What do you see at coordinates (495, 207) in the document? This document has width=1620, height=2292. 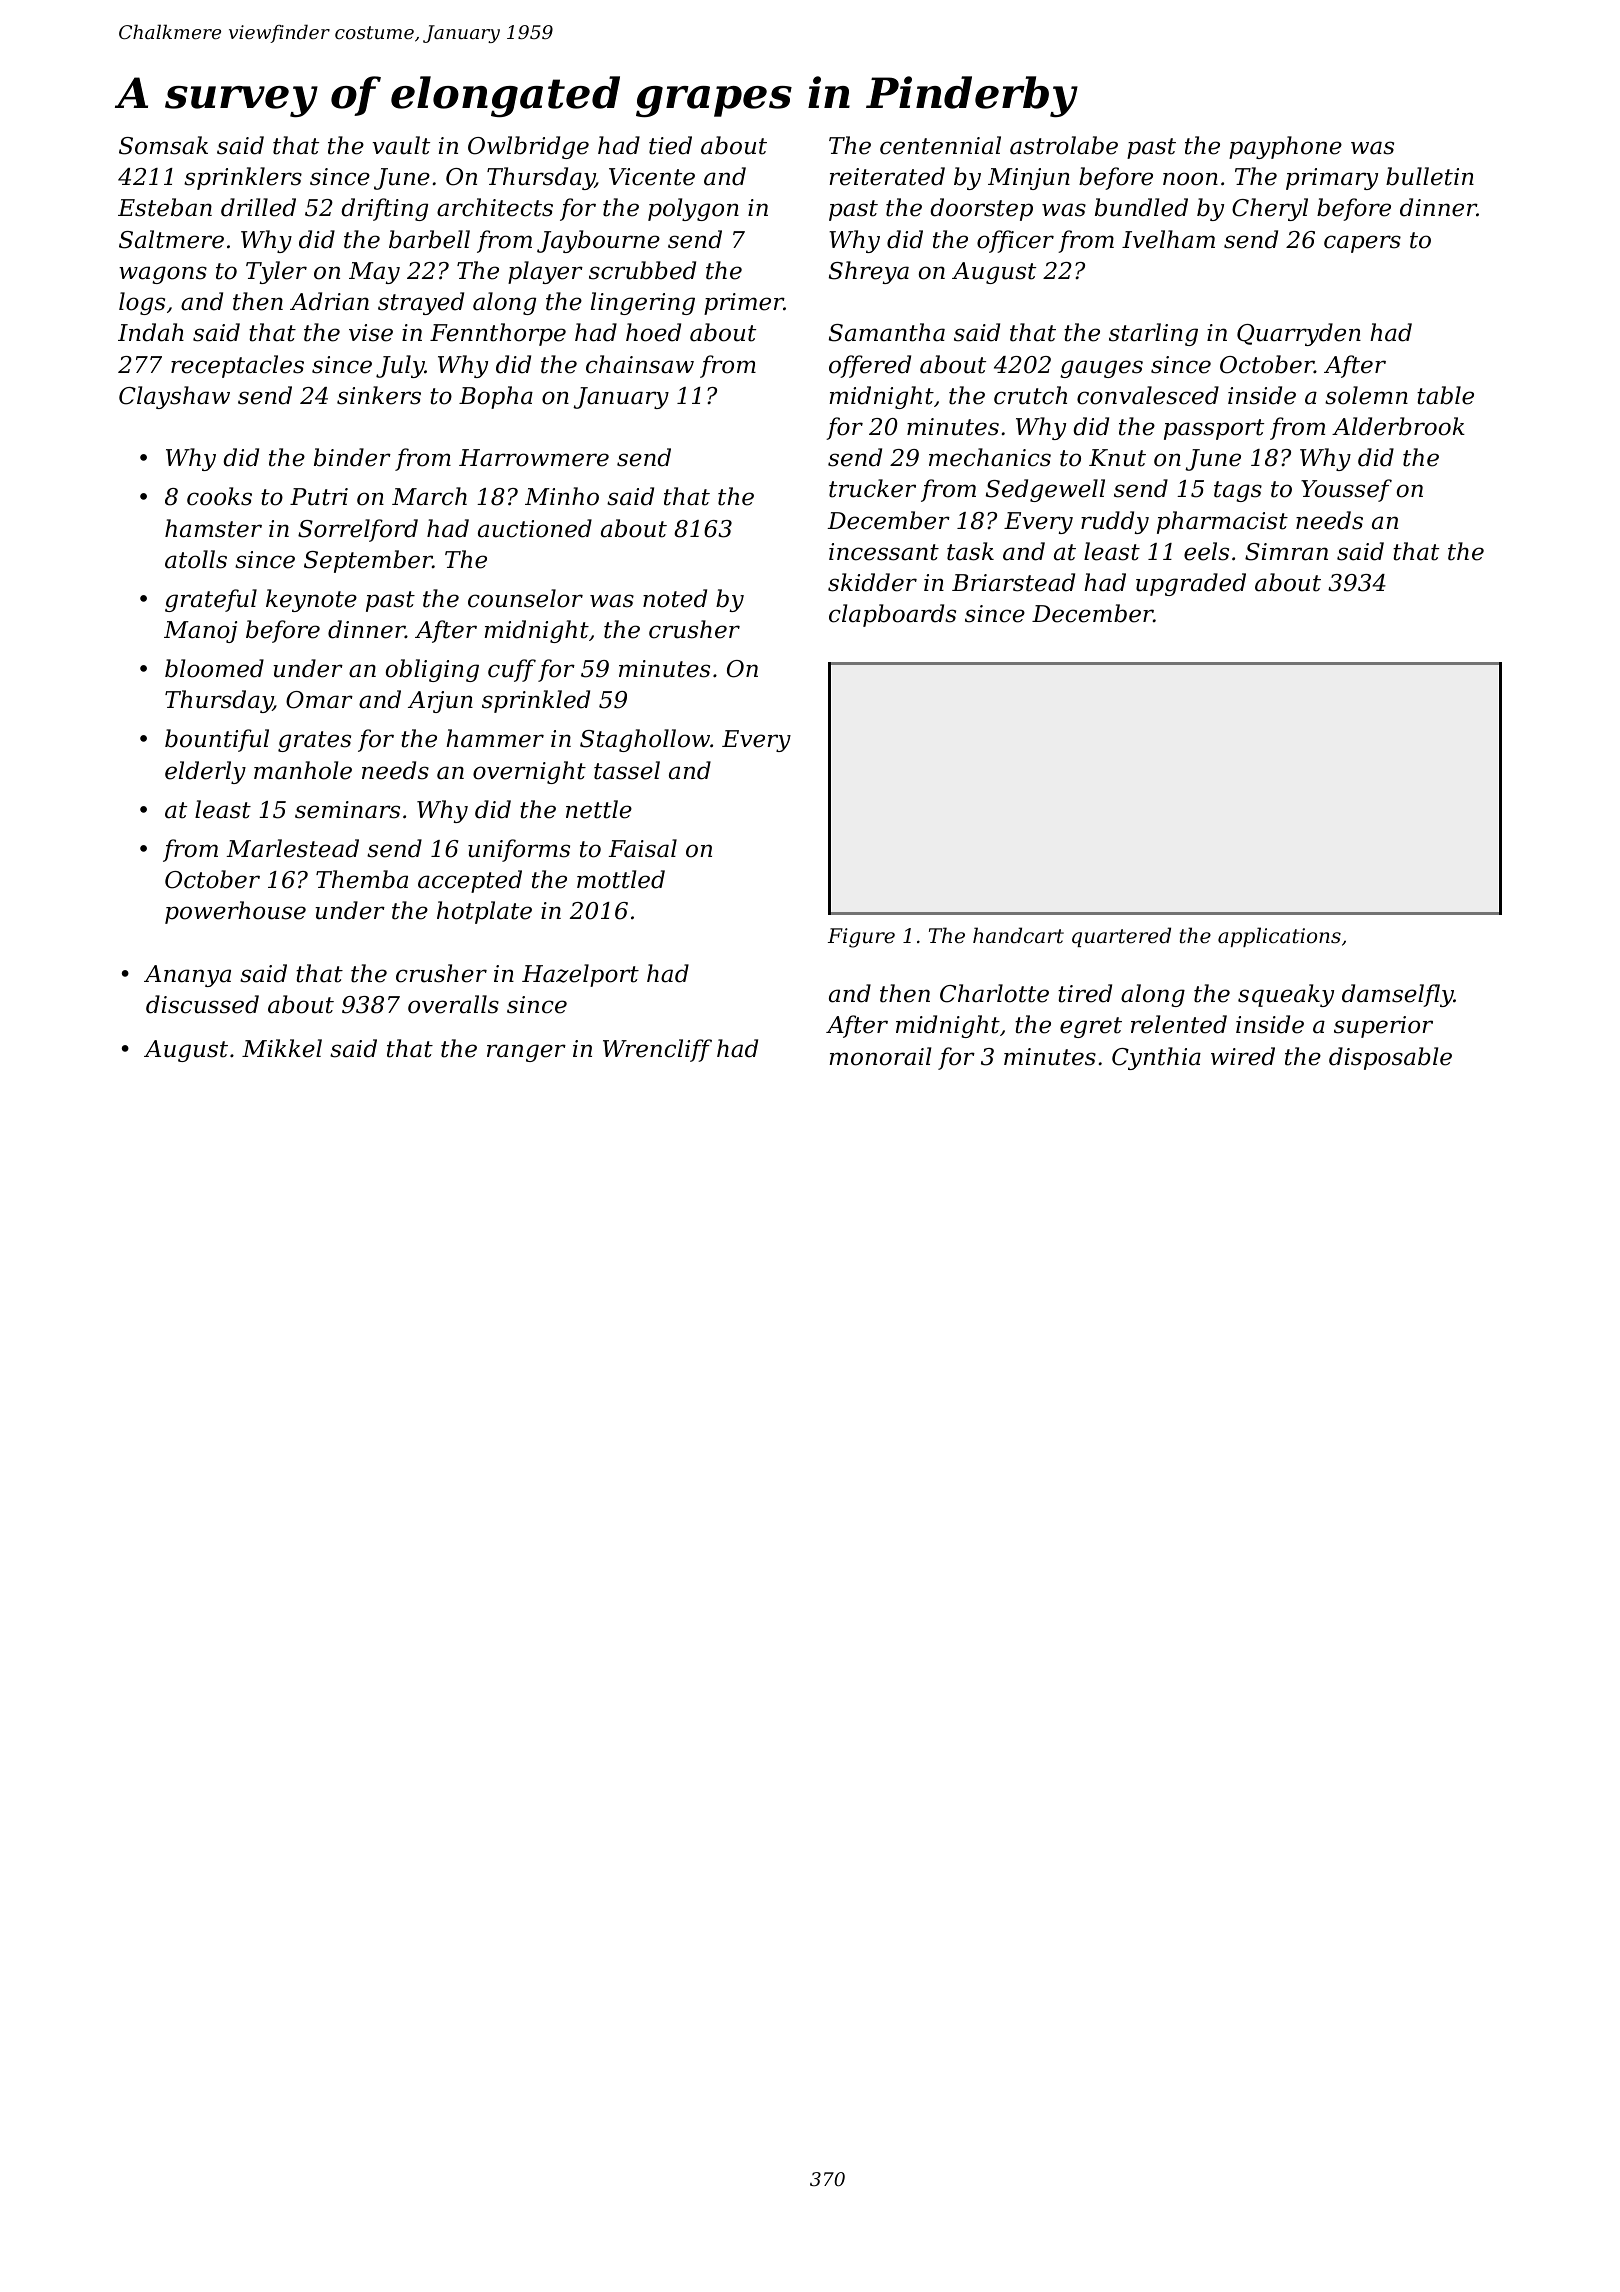 I see `architects` at bounding box center [495, 207].
